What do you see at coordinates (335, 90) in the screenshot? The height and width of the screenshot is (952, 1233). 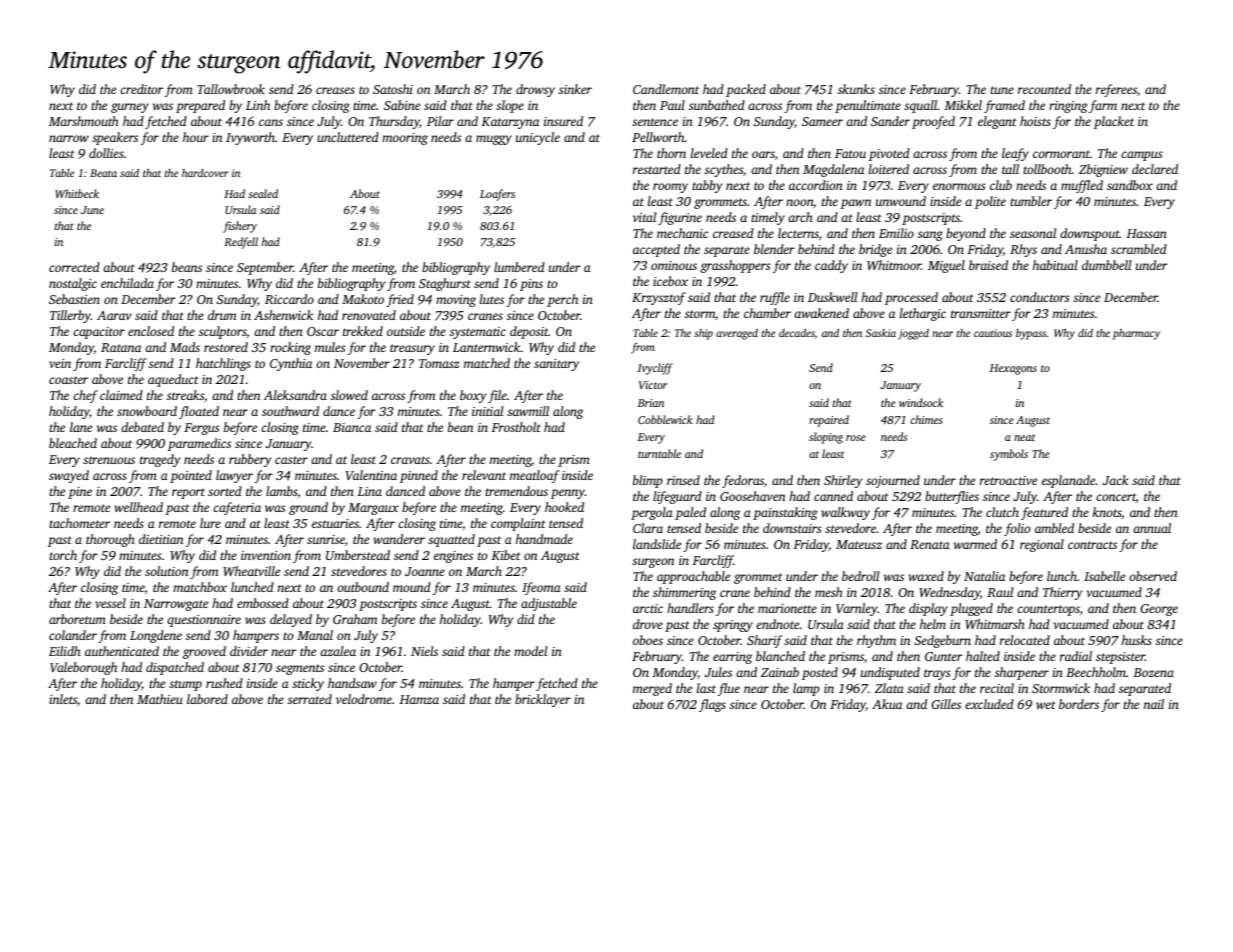 I see `creases` at bounding box center [335, 90].
